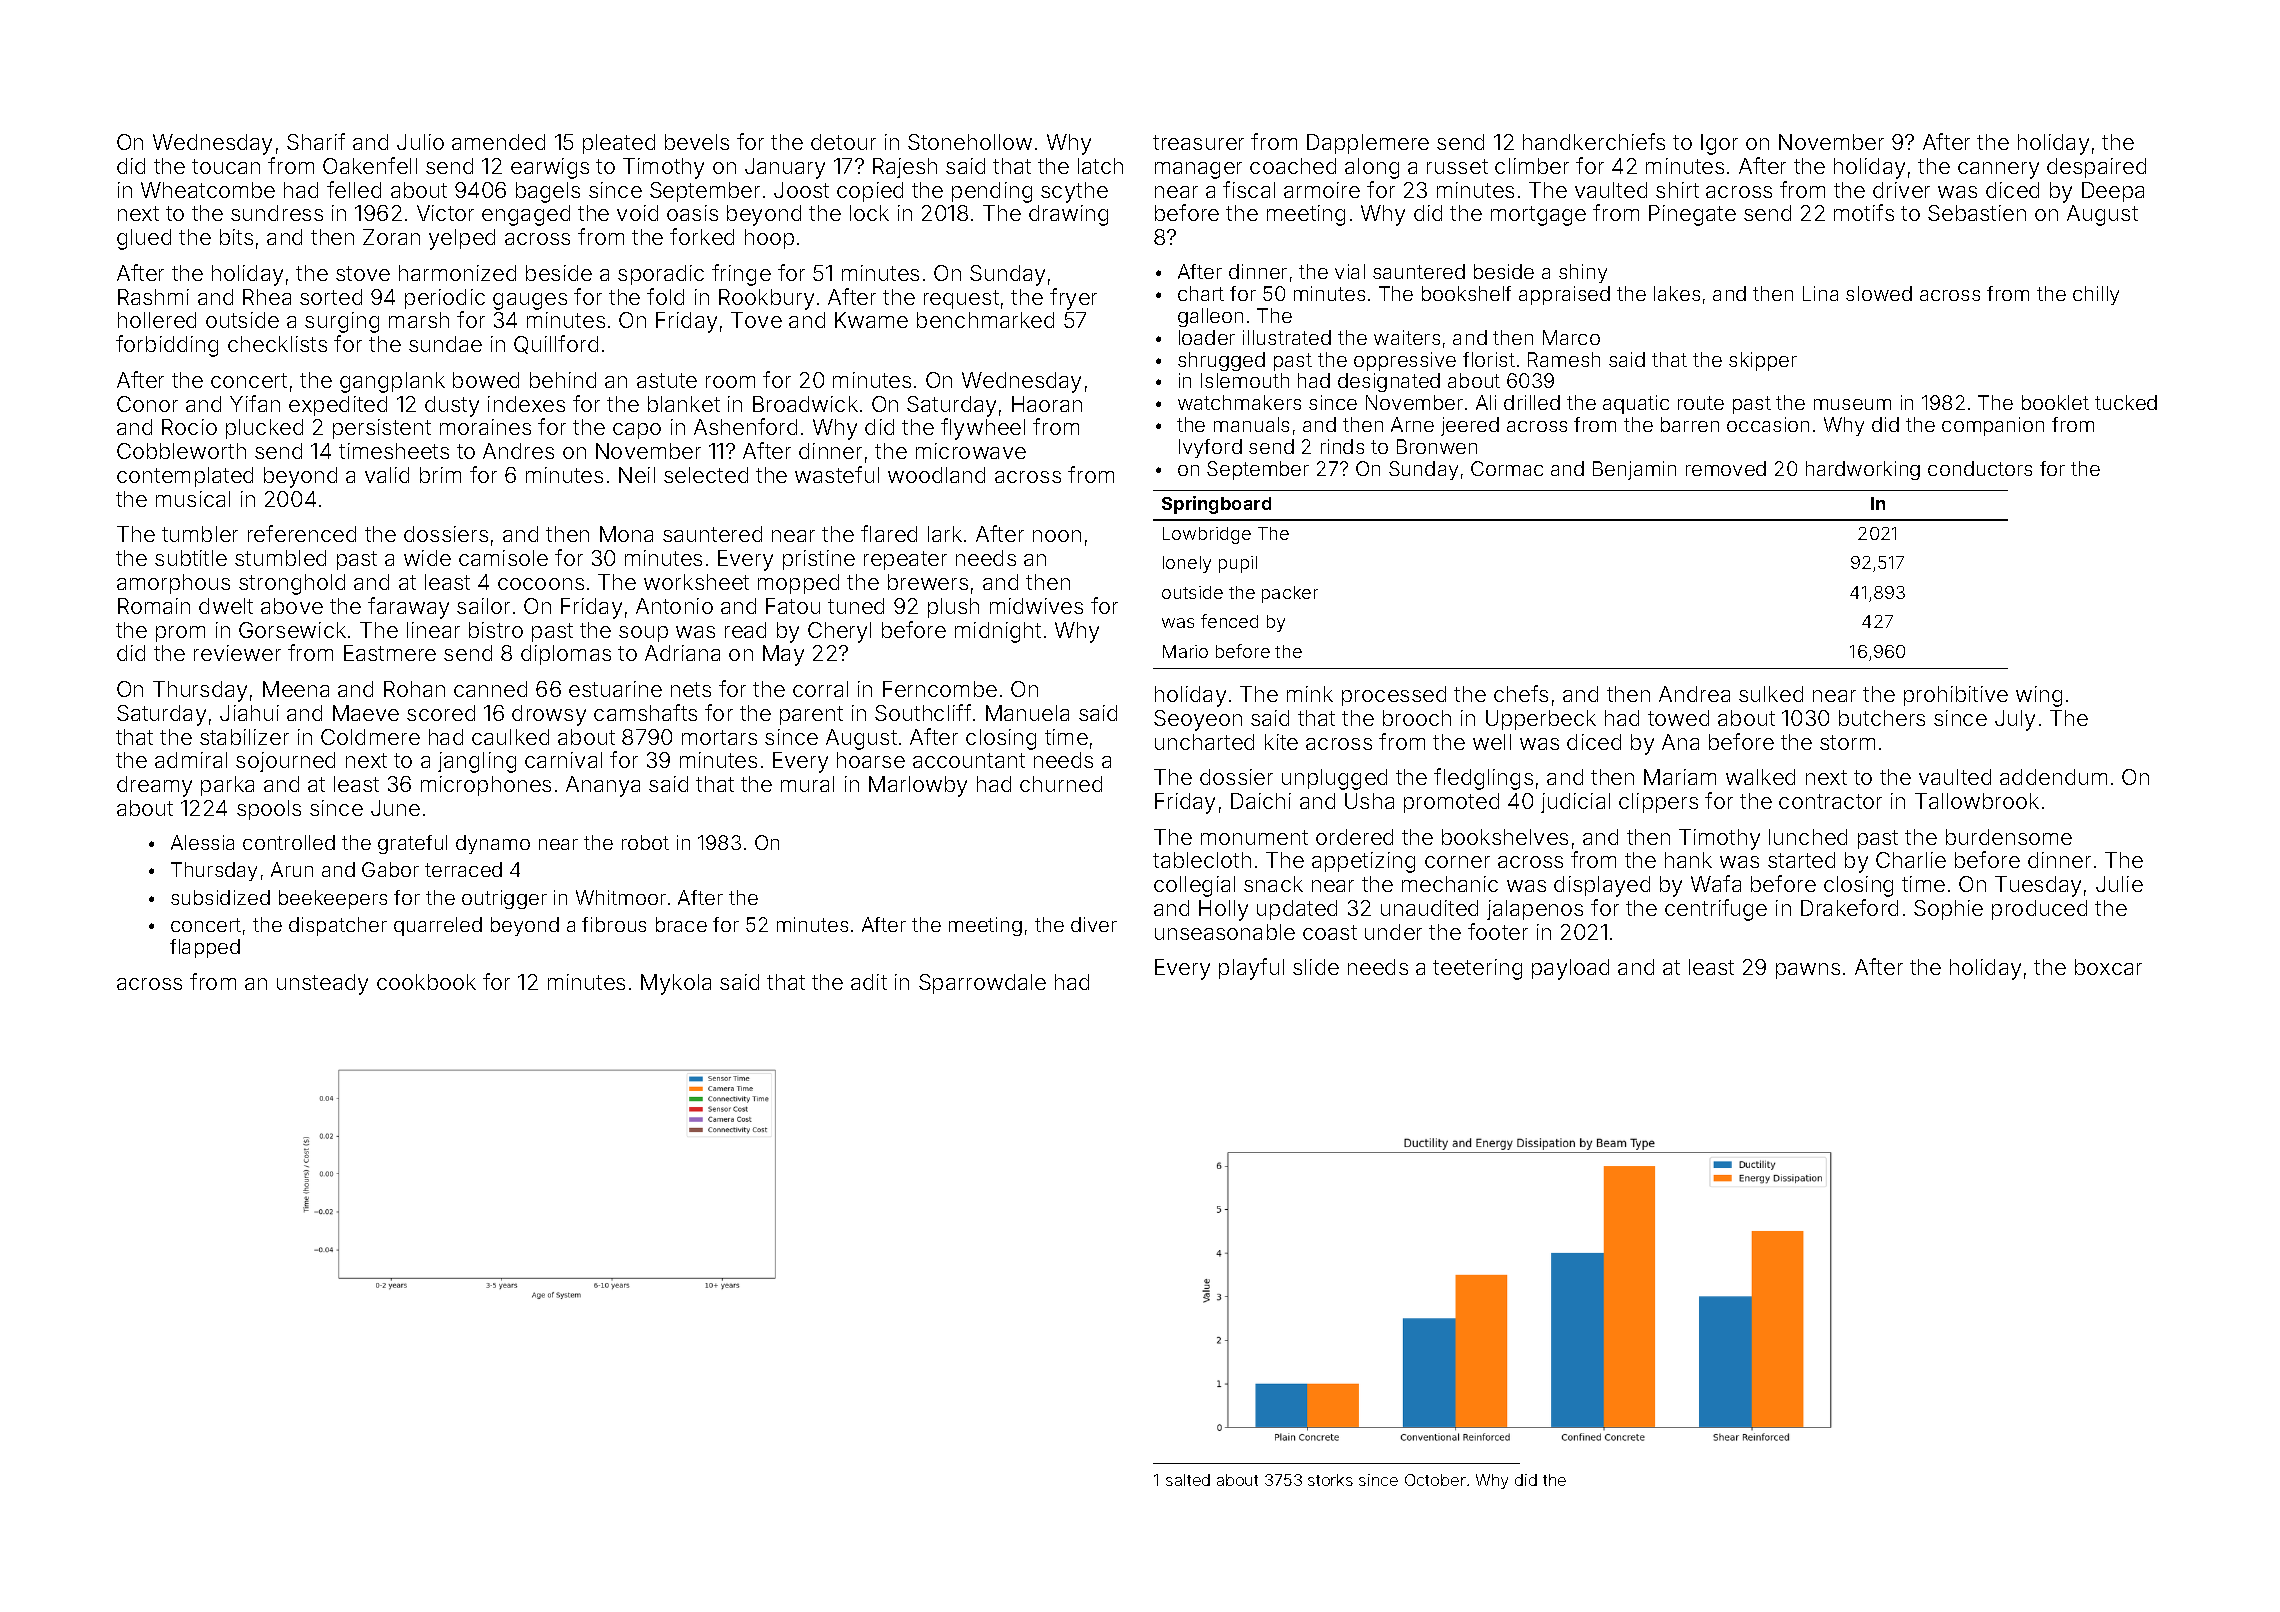 Image resolution: width=2280 pixels, height=1612 pixels. Describe the element at coordinates (322, 984) in the screenshot. I see `unsteady` at that location.
